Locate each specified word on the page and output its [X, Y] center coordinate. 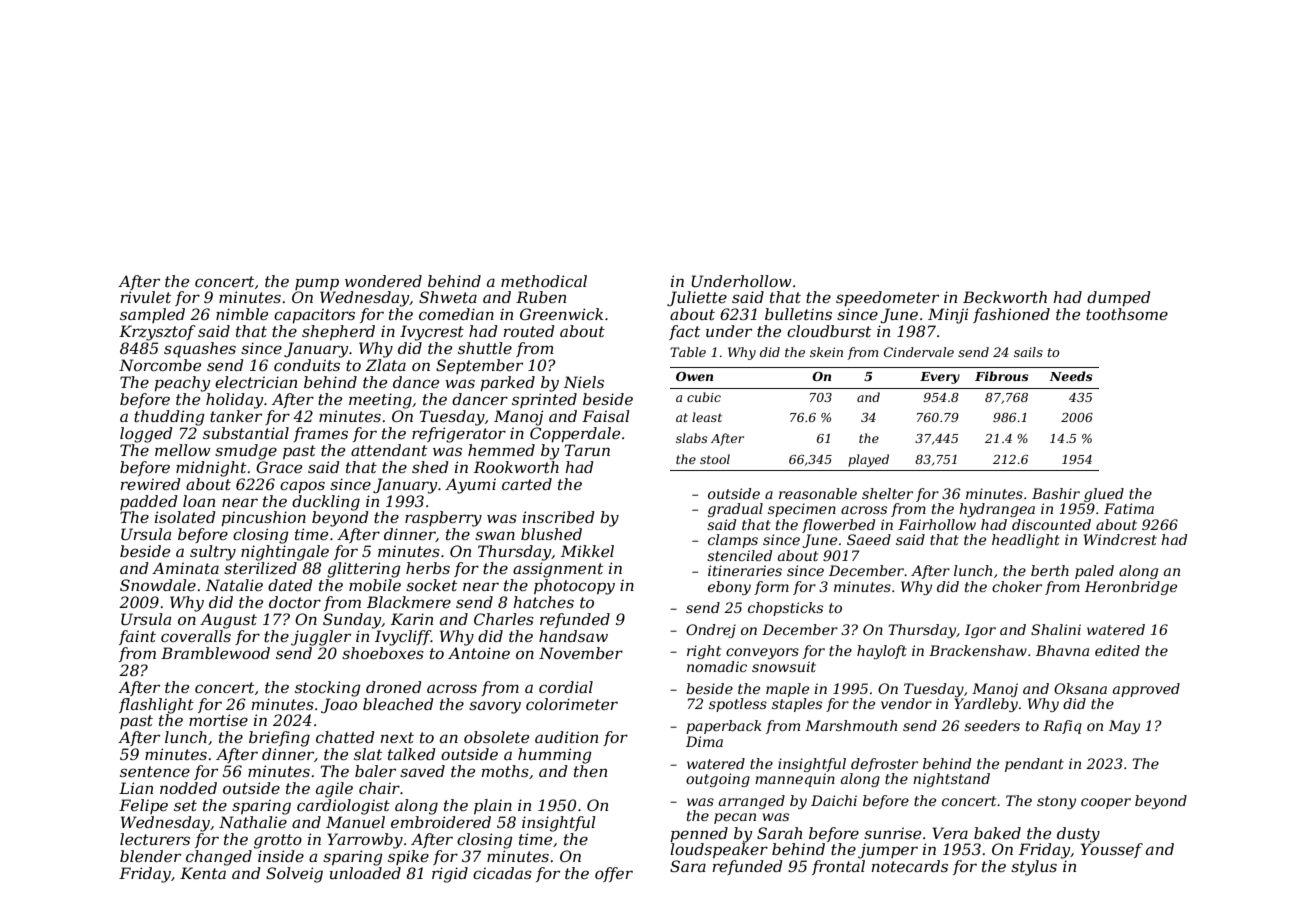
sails [1028, 352]
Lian [136, 788]
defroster [884, 765]
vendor [906, 703]
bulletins [798, 314]
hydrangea [997, 510]
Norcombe [160, 365]
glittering [364, 570]
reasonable [818, 493]
